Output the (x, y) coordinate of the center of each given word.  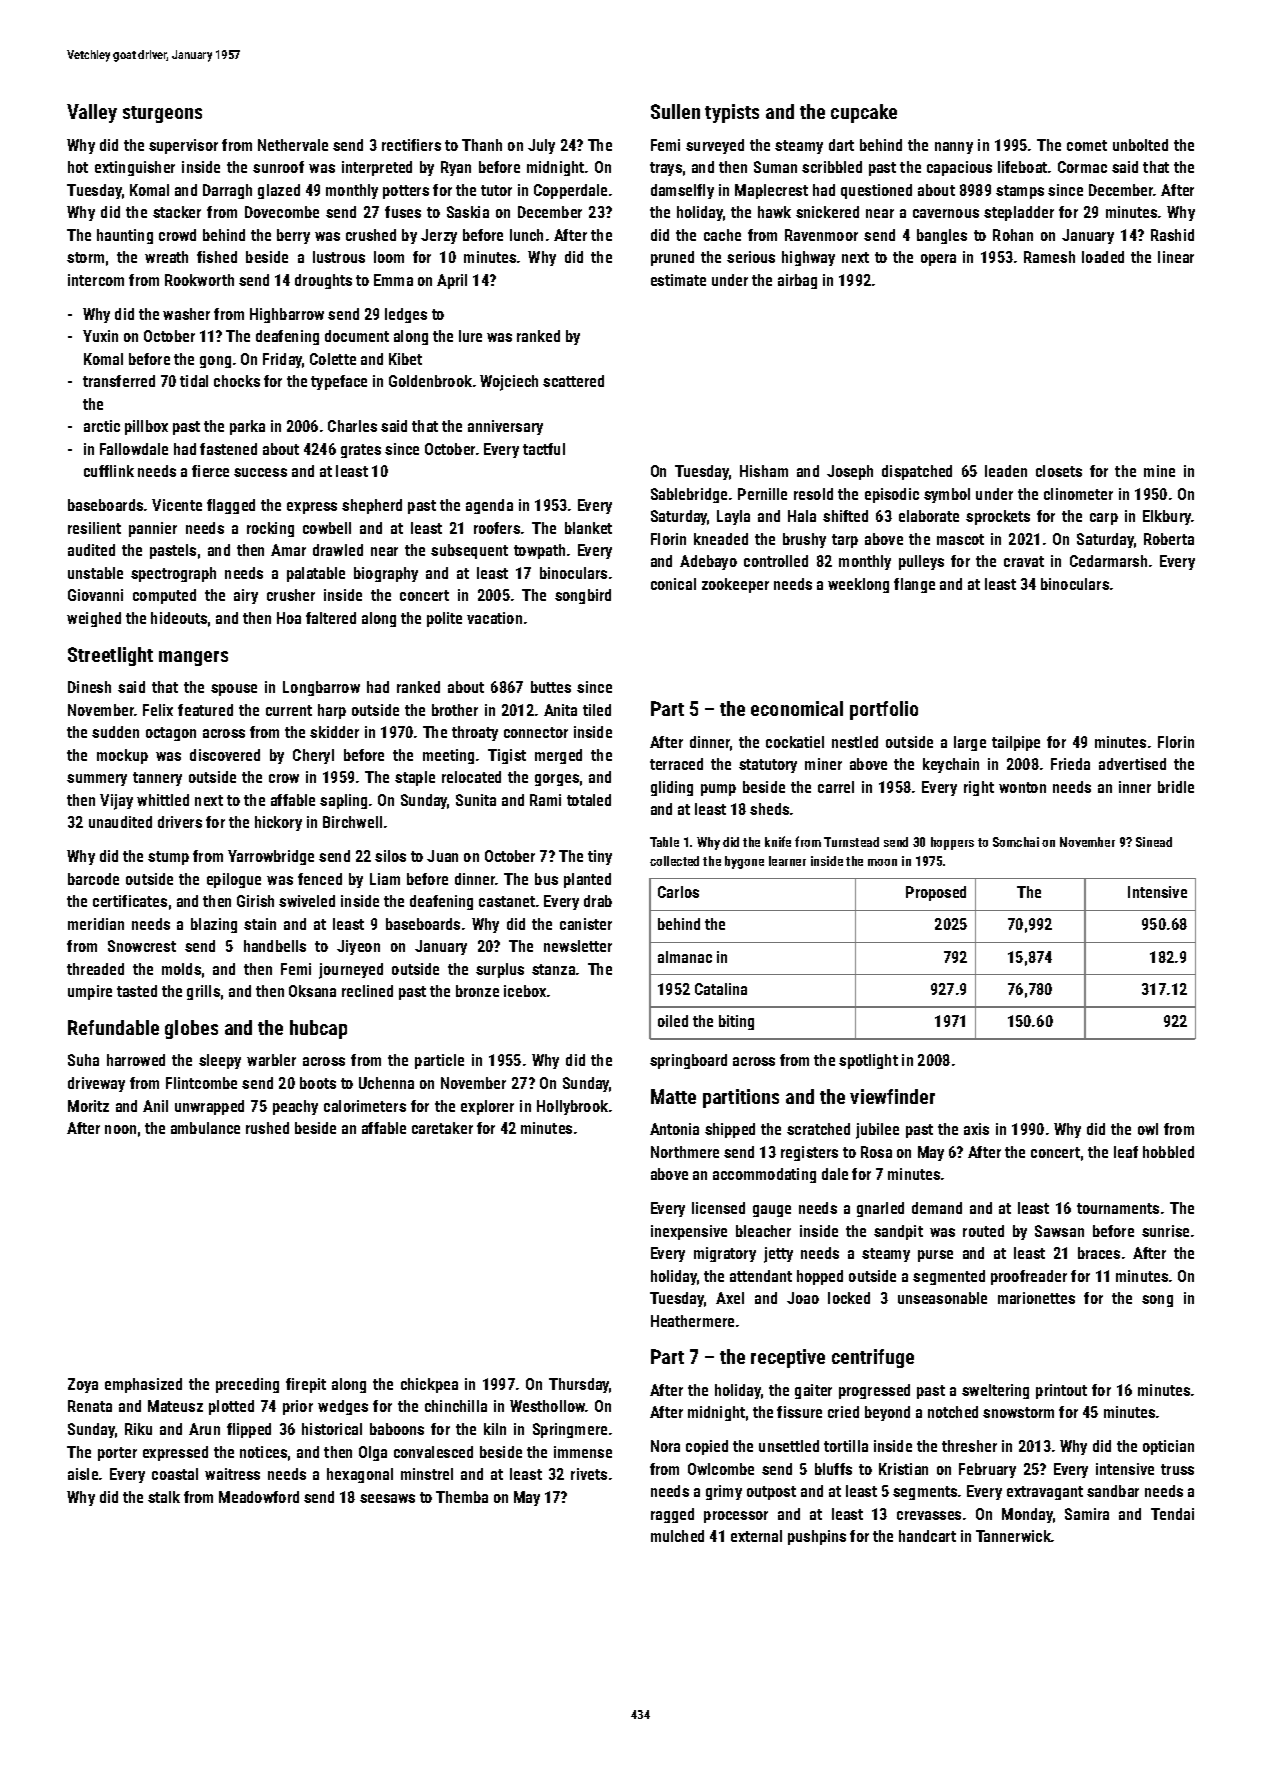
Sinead (1154, 842)
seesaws (387, 1498)
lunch (526, 235)
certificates (130, 901)
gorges (557, 780)
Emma (393, 280)
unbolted (1140, 145)
